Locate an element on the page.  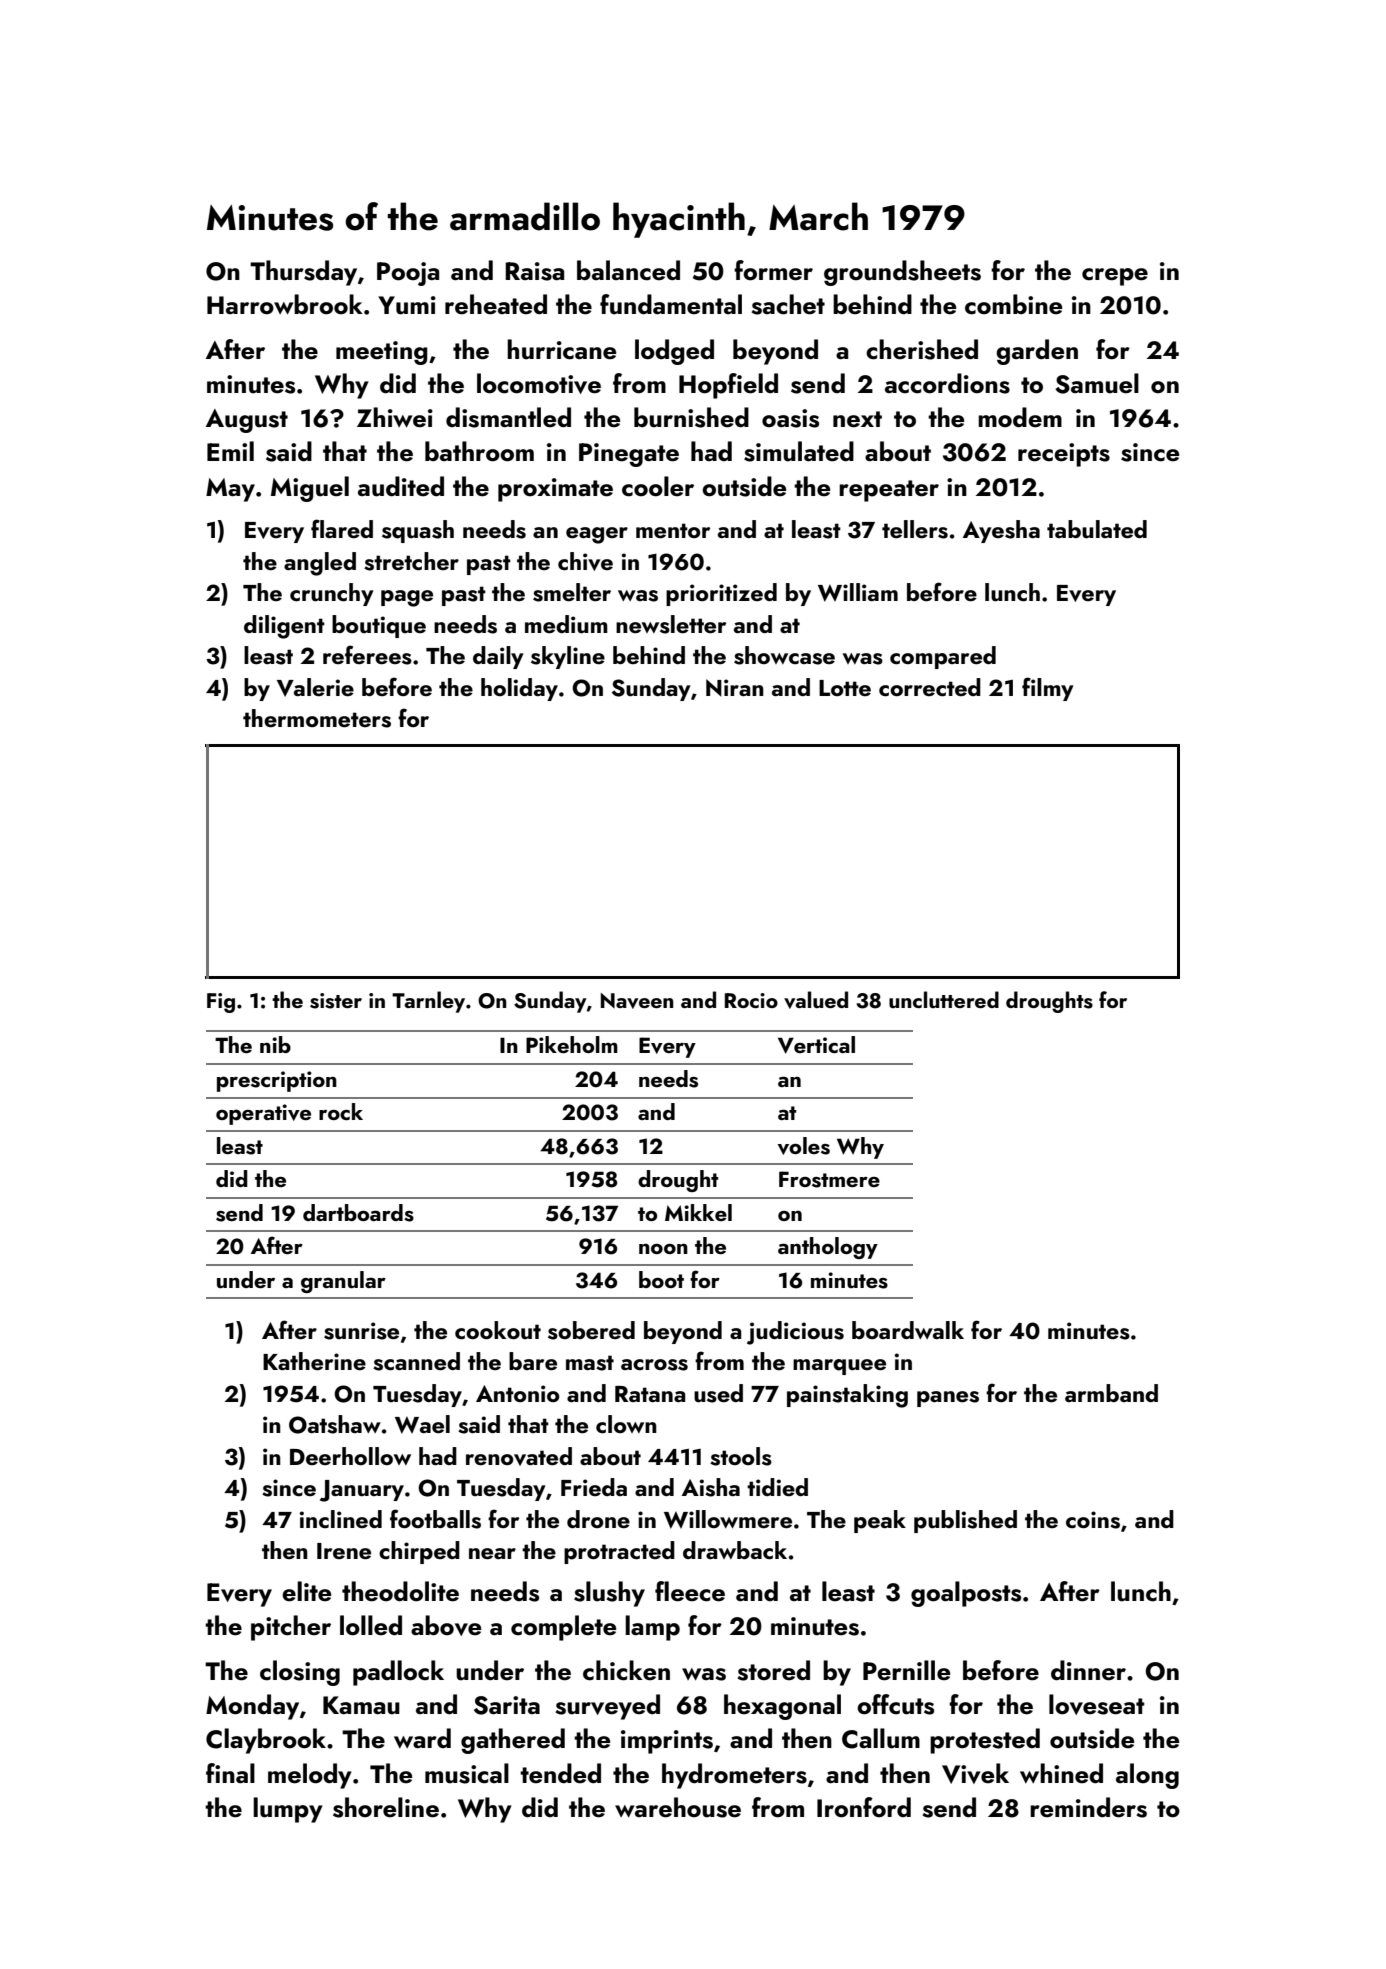
Naveen is located at coordinates (637, 1001).
